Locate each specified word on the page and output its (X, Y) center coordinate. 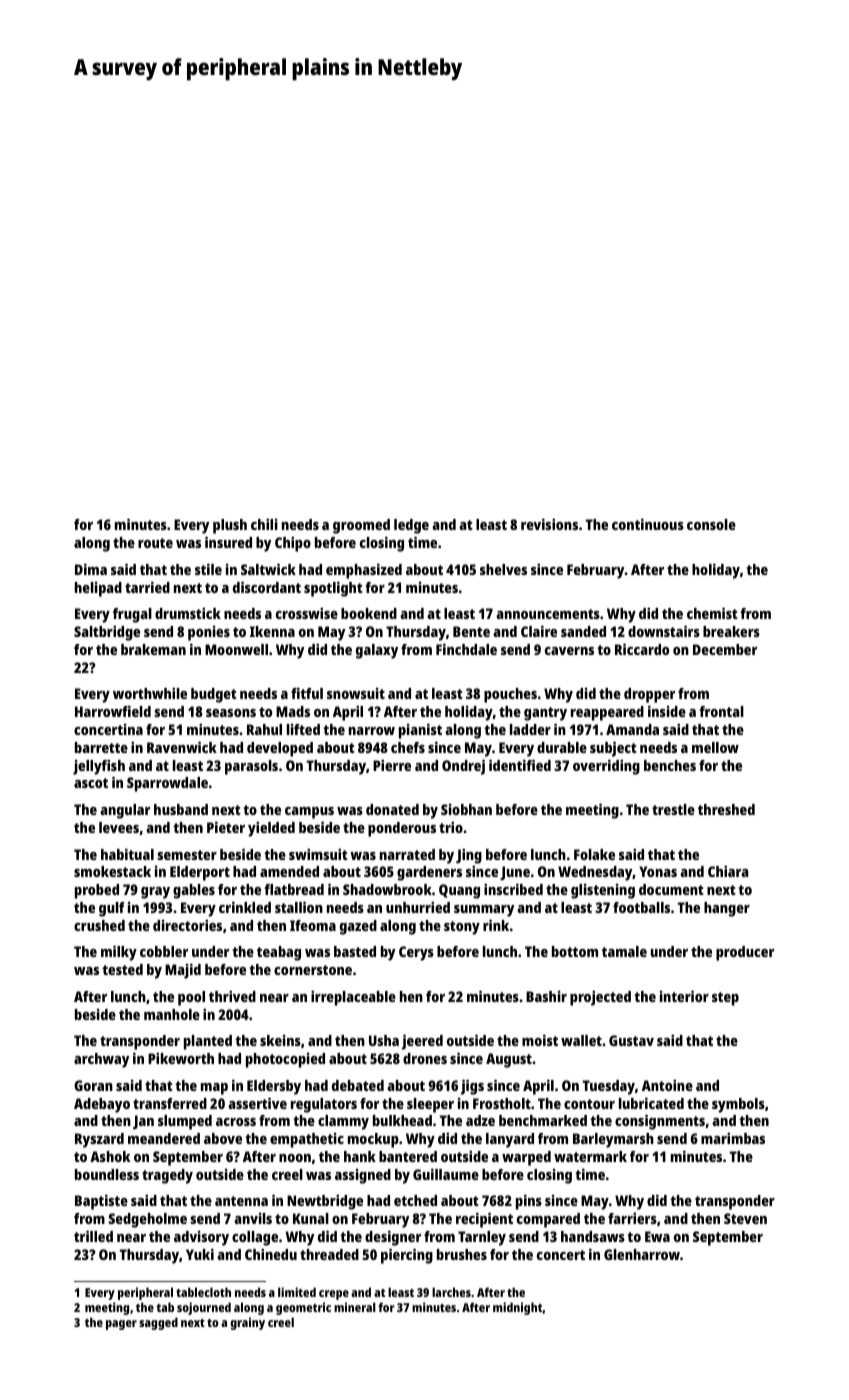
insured (228, 542)
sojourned (204, 1308)
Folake (594, 854)
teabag (279, 953)
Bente (471, 631)
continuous (648, 524)
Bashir (546, 996)
